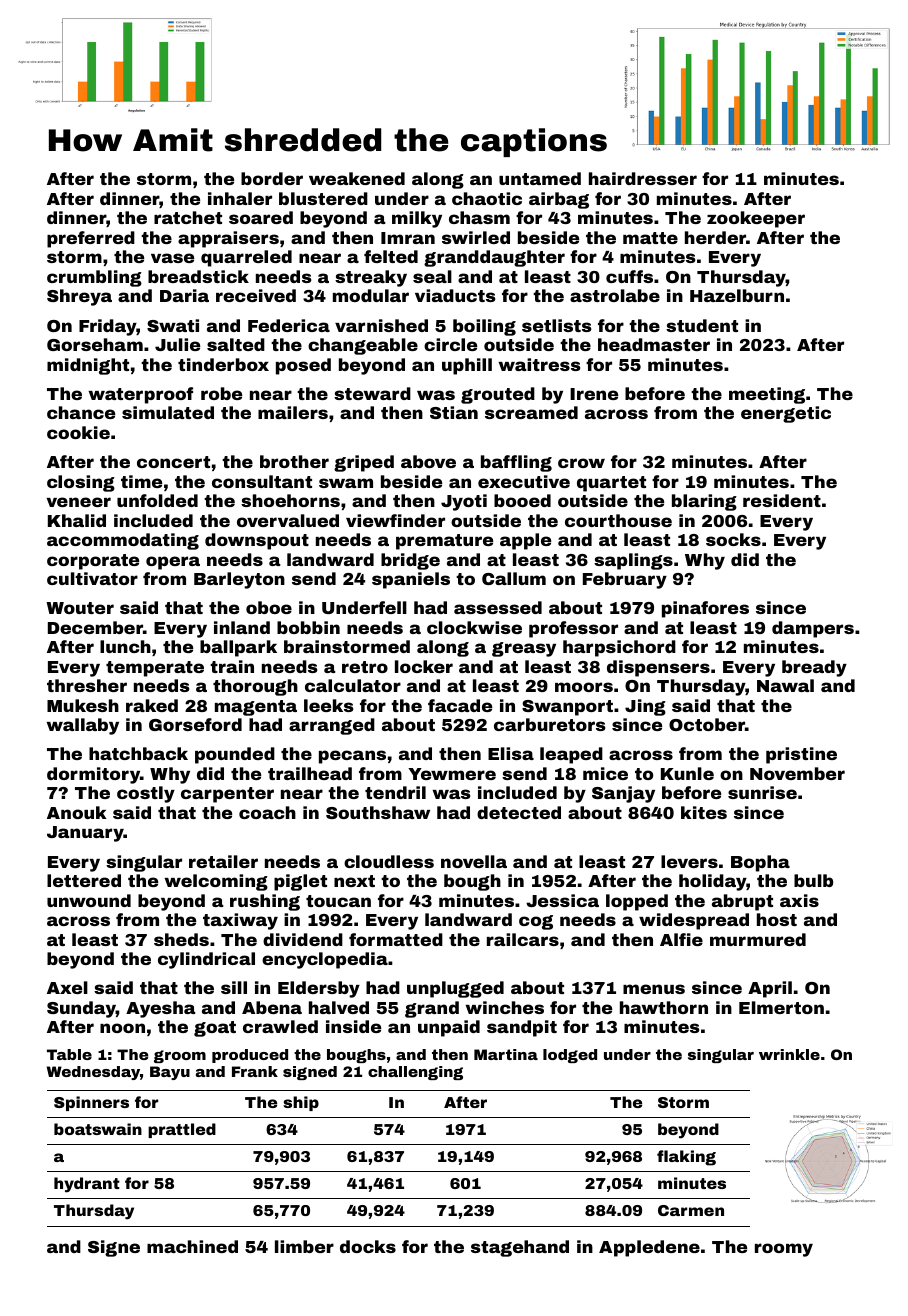  I want to click on zookeeper, so click(756, 219).
